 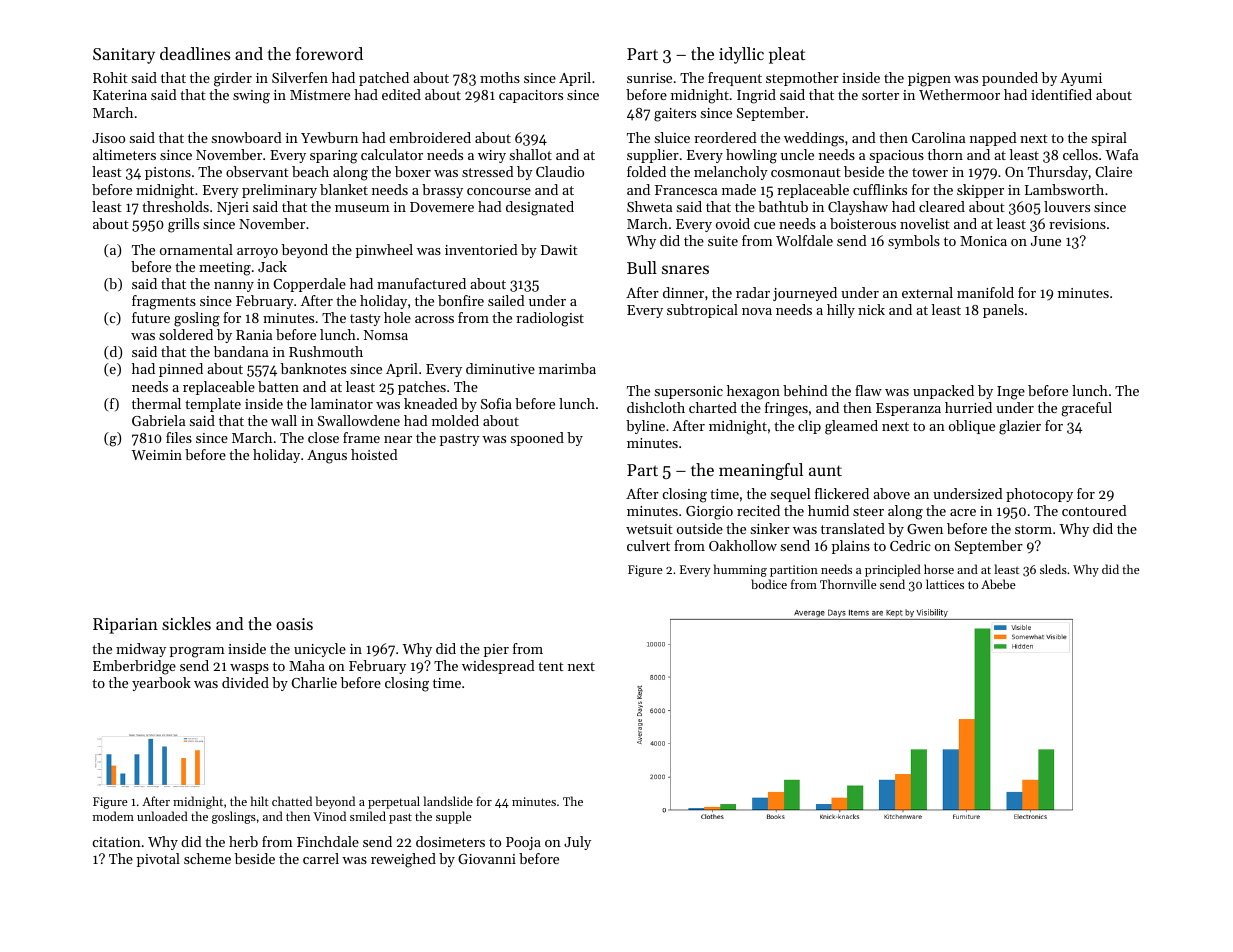 What do you see at coordinates (124, 56) in the screenshot?
I see `Sanitary` at bounding box center [124, 56].
